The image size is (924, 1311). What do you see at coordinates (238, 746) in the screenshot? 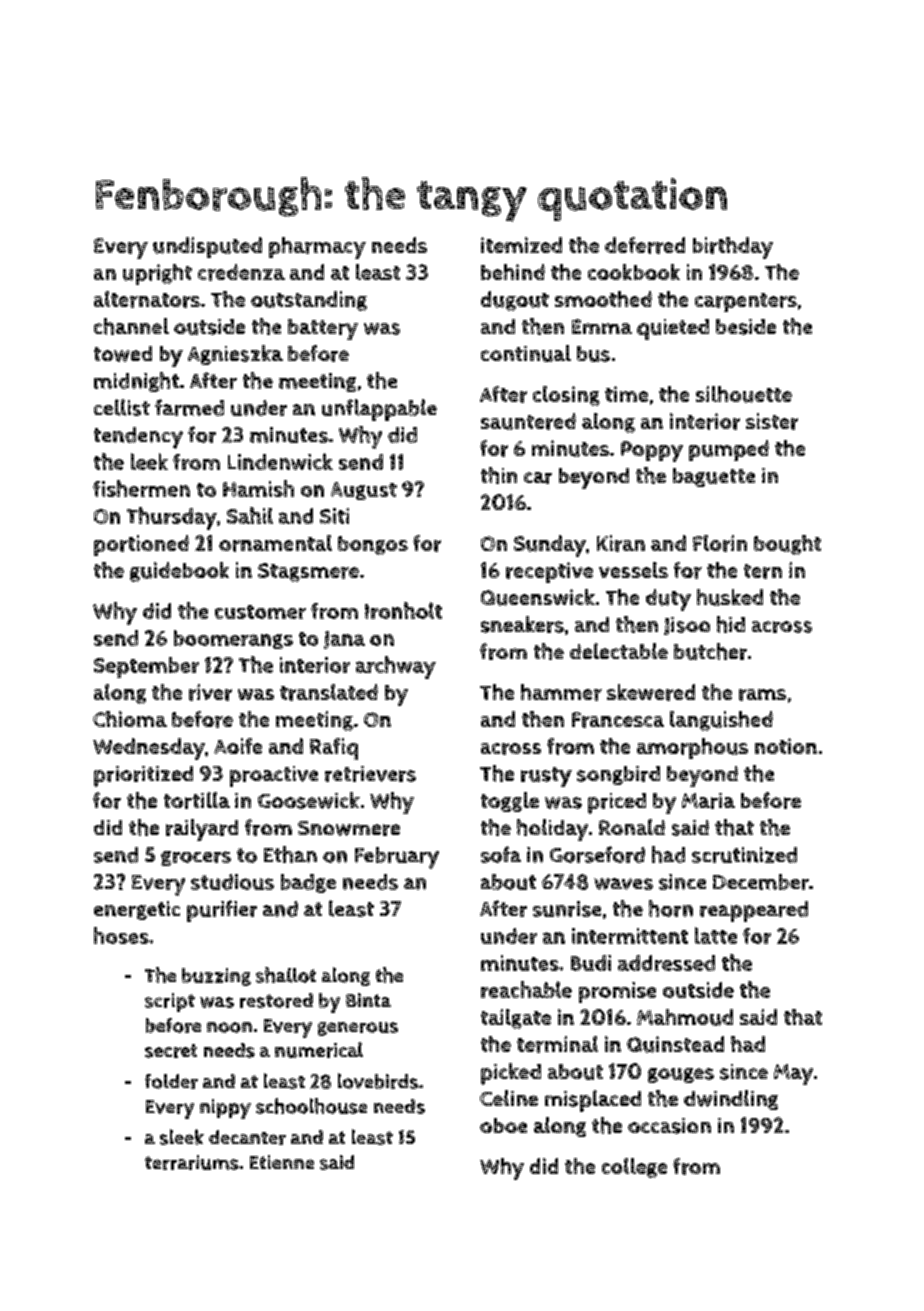
I see `Aoife` at bounding box center [238, 746].
